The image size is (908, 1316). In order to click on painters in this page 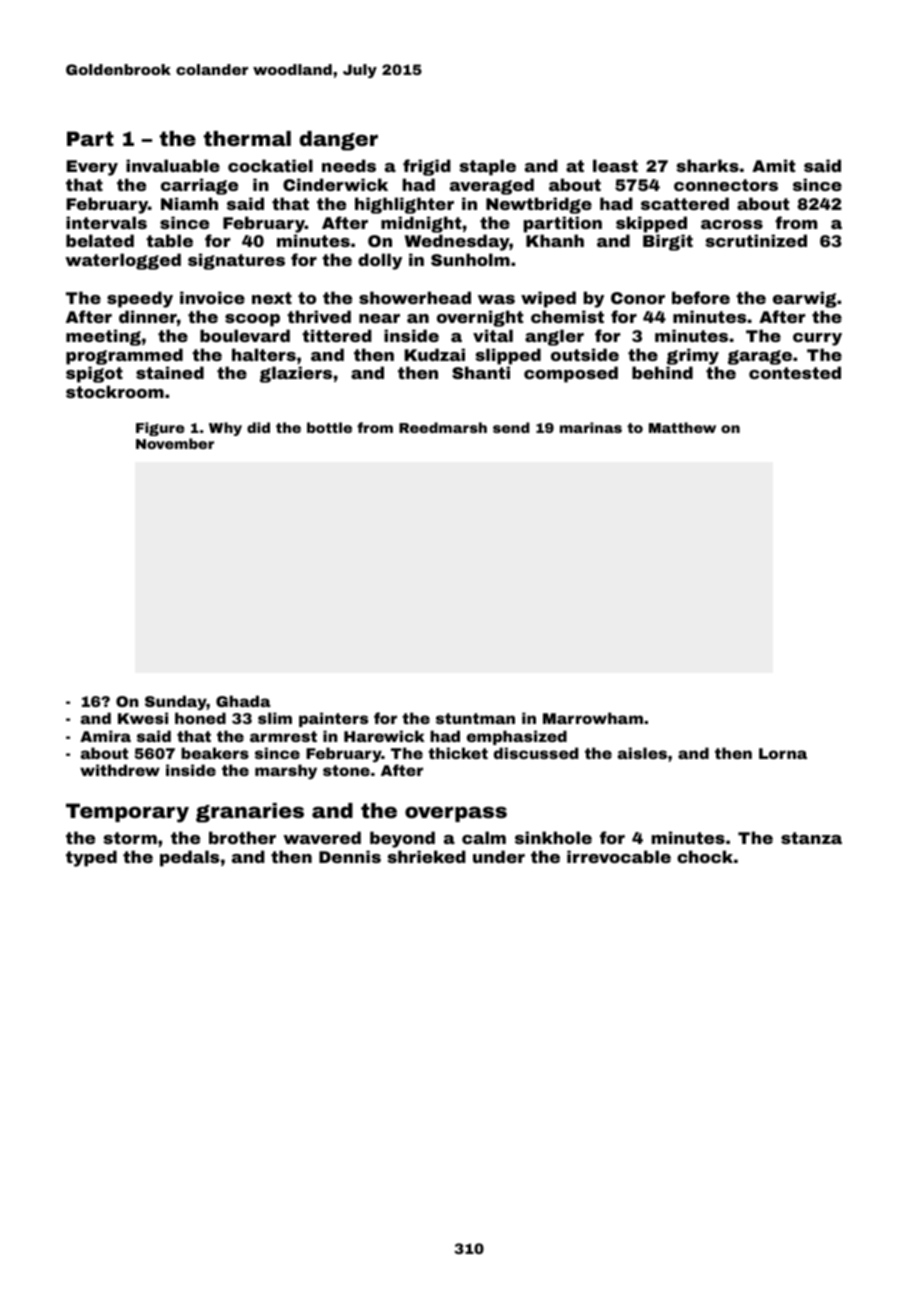, I will do `click(333, 719)`.
